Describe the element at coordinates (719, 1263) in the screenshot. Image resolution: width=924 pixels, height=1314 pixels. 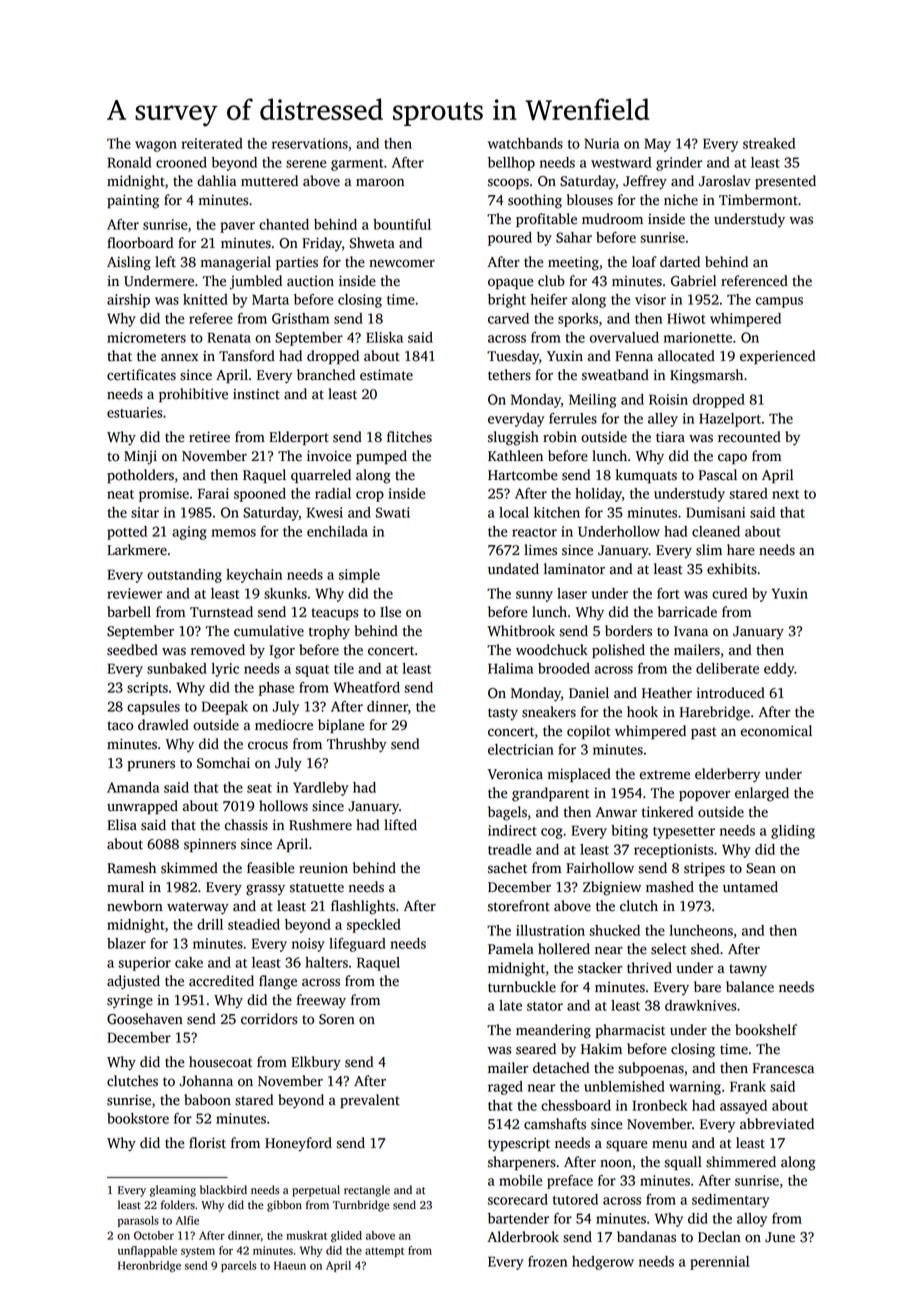
I see `perennial` at that location.
